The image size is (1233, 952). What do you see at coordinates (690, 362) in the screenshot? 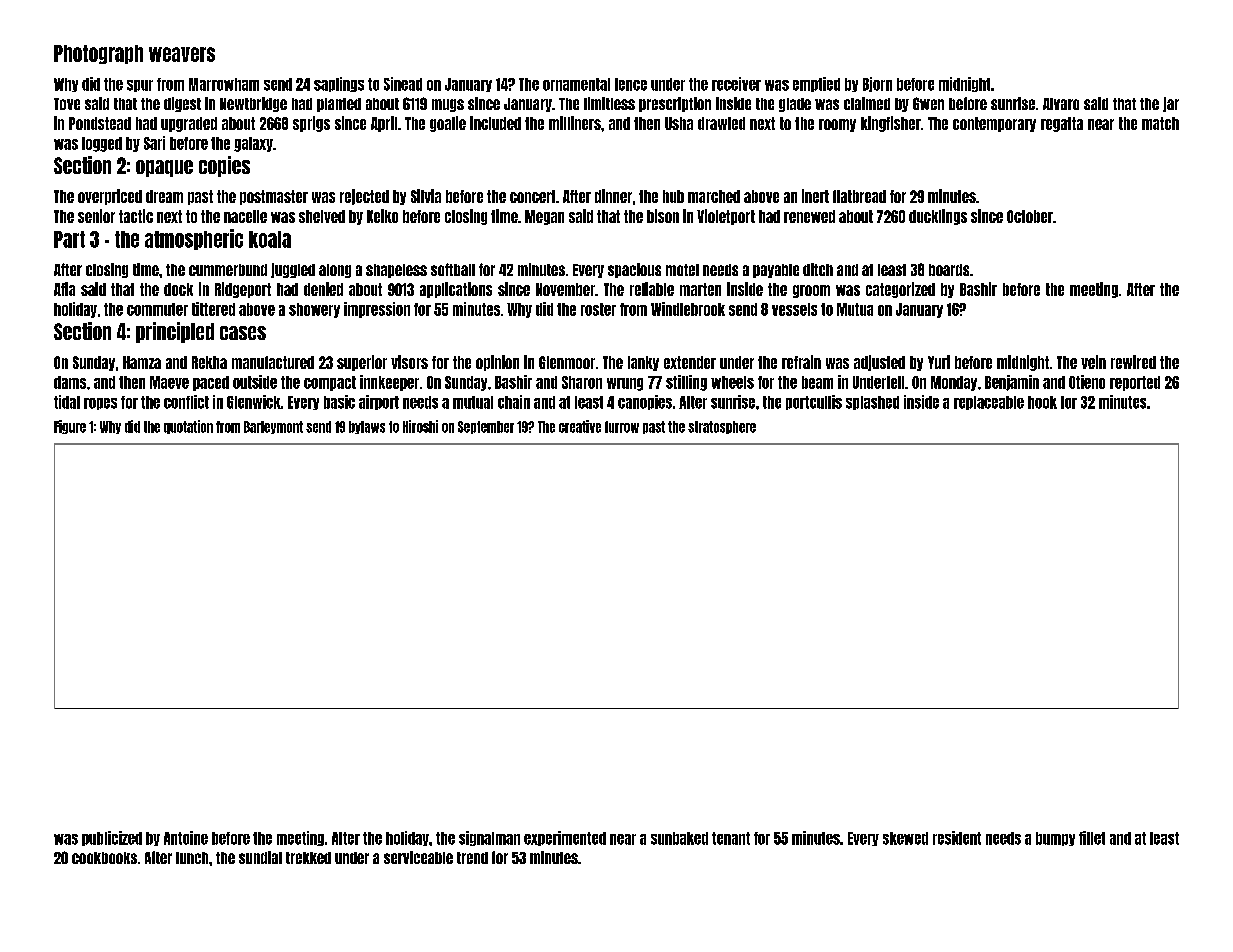
I see `extender` at bounding box center [690, 362].
